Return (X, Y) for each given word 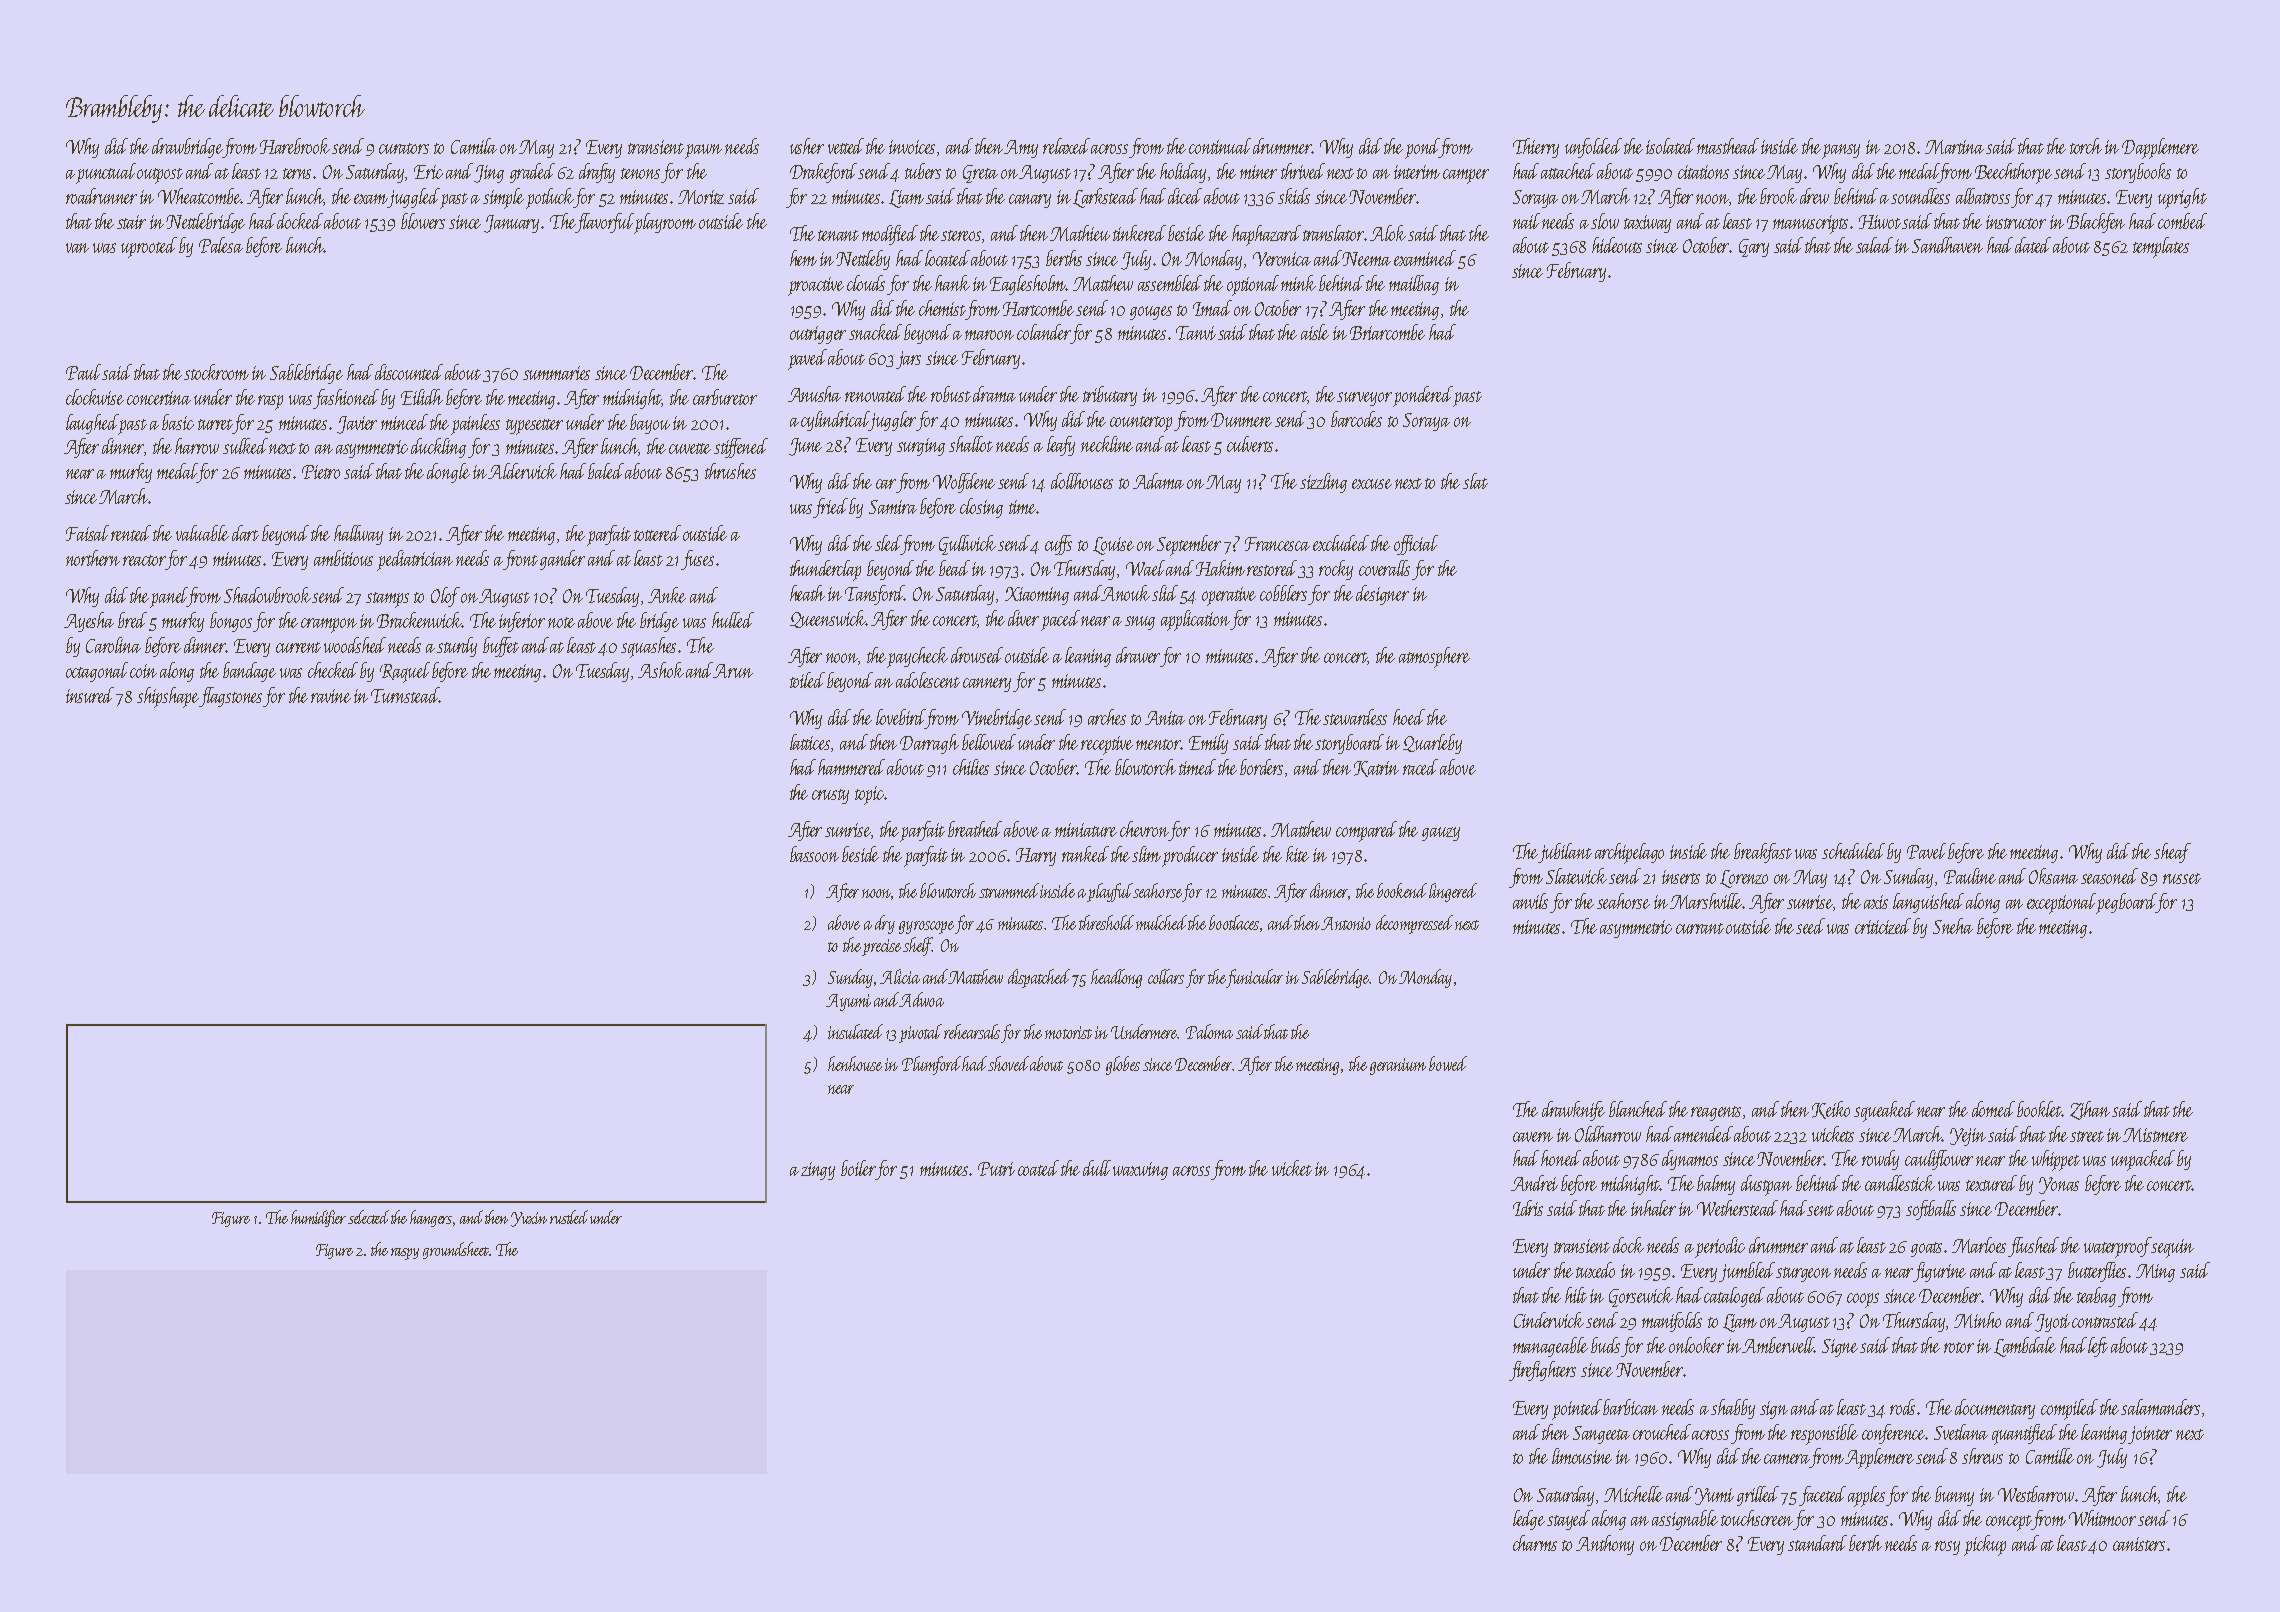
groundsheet (456, 1250)
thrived (1303, 171)
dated (2033, 245)
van (77, 248)
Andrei (1534, 1183)
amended (1703, 1134)
